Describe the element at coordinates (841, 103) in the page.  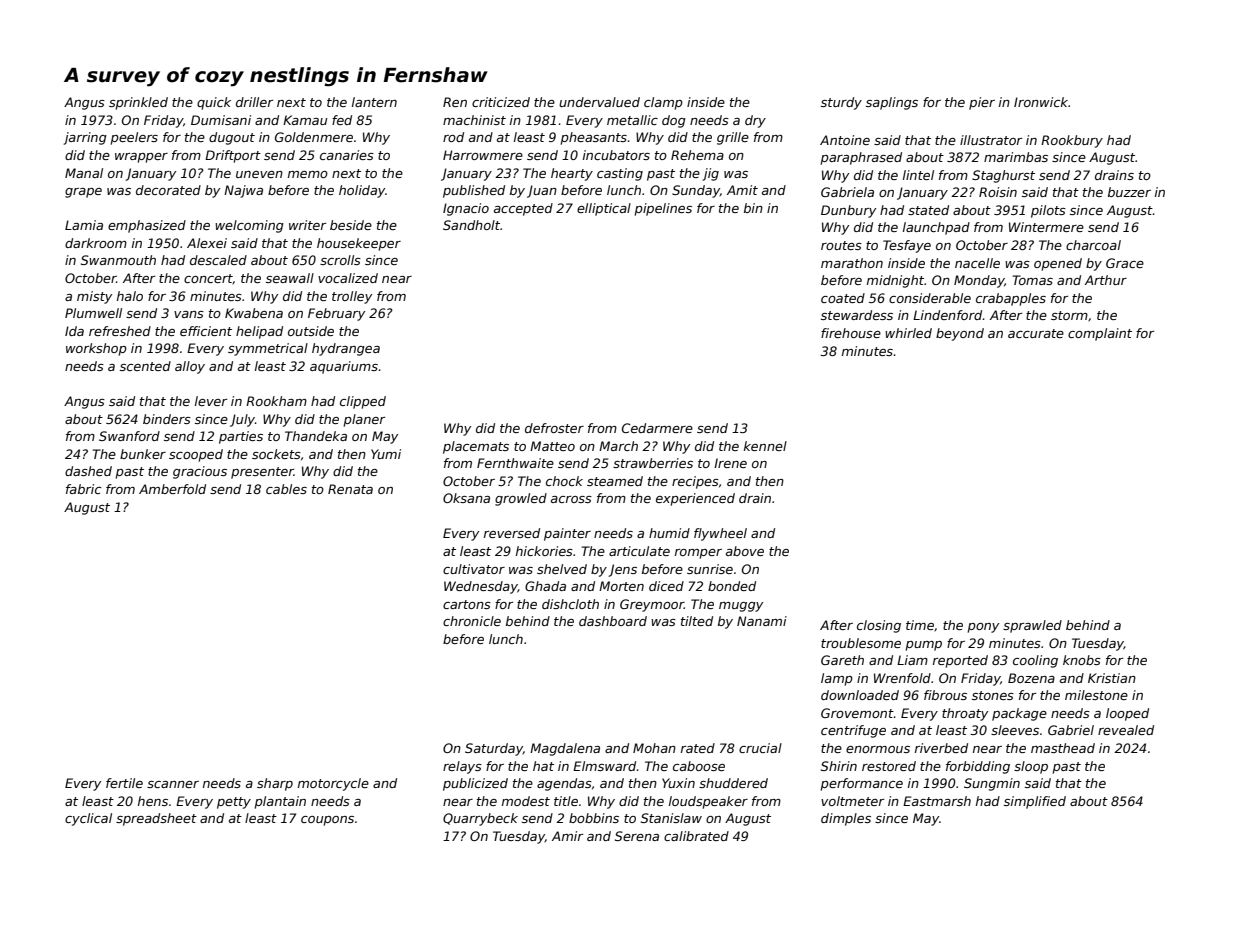
I see `sturdy` at that location.
